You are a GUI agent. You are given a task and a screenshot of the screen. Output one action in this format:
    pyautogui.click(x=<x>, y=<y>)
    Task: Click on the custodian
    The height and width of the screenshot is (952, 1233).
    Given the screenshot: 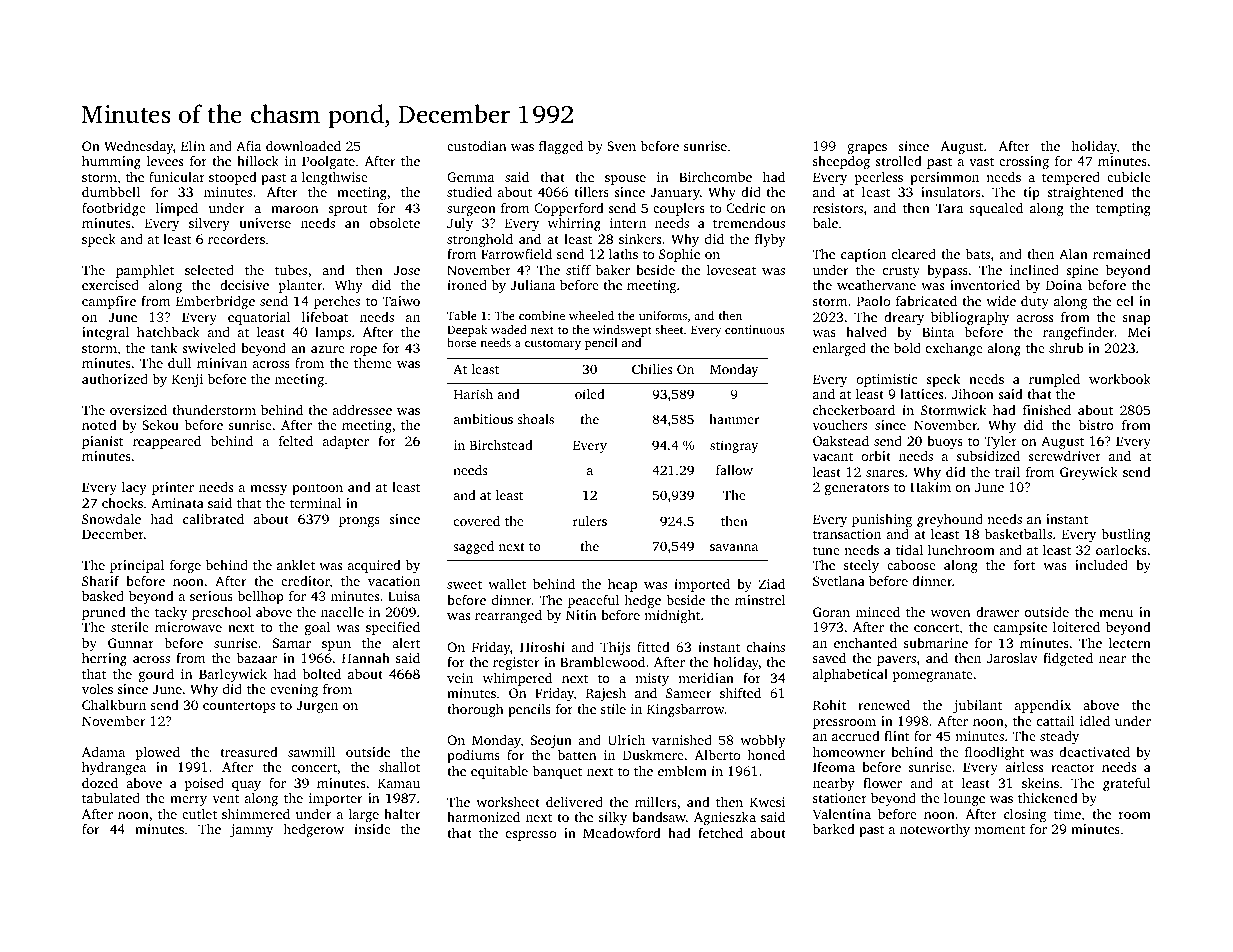 What is the action you would take?
    pyautogui.click(x=476, y=145)
